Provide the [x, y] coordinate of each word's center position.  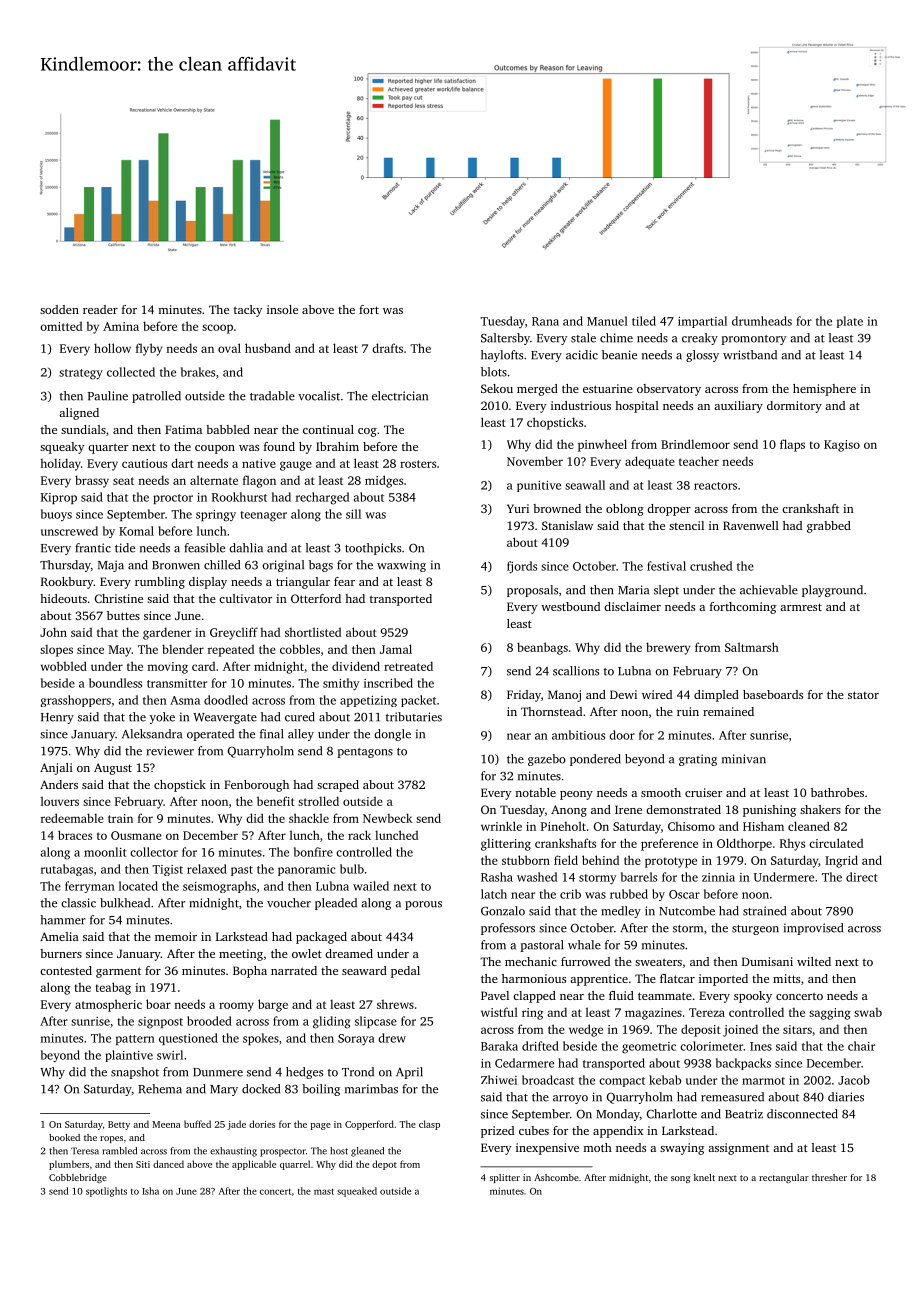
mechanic [531, 961]
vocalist [319, 396]
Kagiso [842, 446]
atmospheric [108, 1005]
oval [229, 348]
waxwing [401, 566]
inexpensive [547, 1149]
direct [862, 877]
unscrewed [69, 531]
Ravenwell [751, 525]
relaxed [207, 869]
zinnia [718, 877]
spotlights [106, 1192]
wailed [371, 886]
